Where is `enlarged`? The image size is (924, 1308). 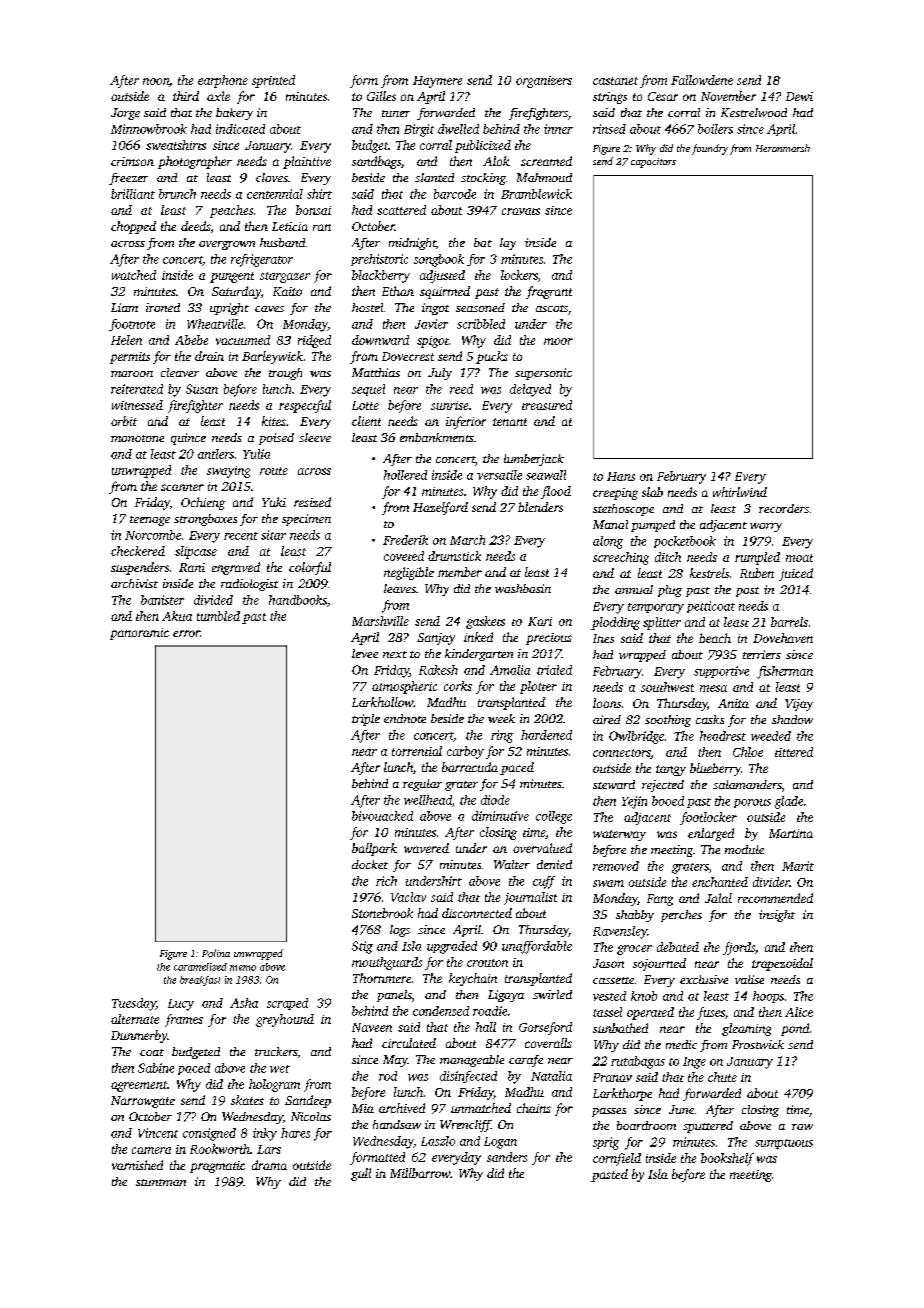 enlarged is located at coordinates (711, 834).
